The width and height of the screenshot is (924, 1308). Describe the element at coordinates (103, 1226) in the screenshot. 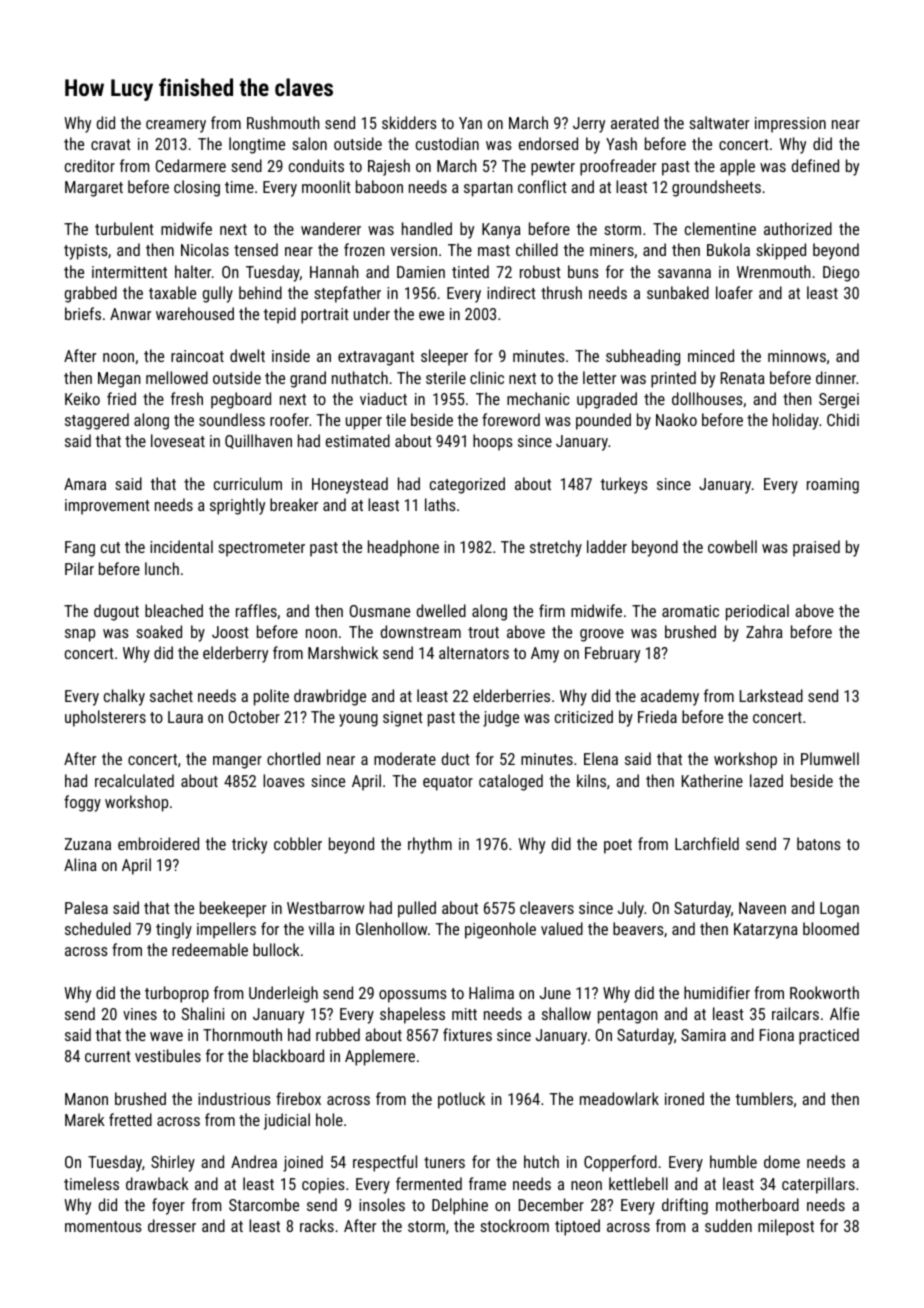

I see `momentous` at that location.
